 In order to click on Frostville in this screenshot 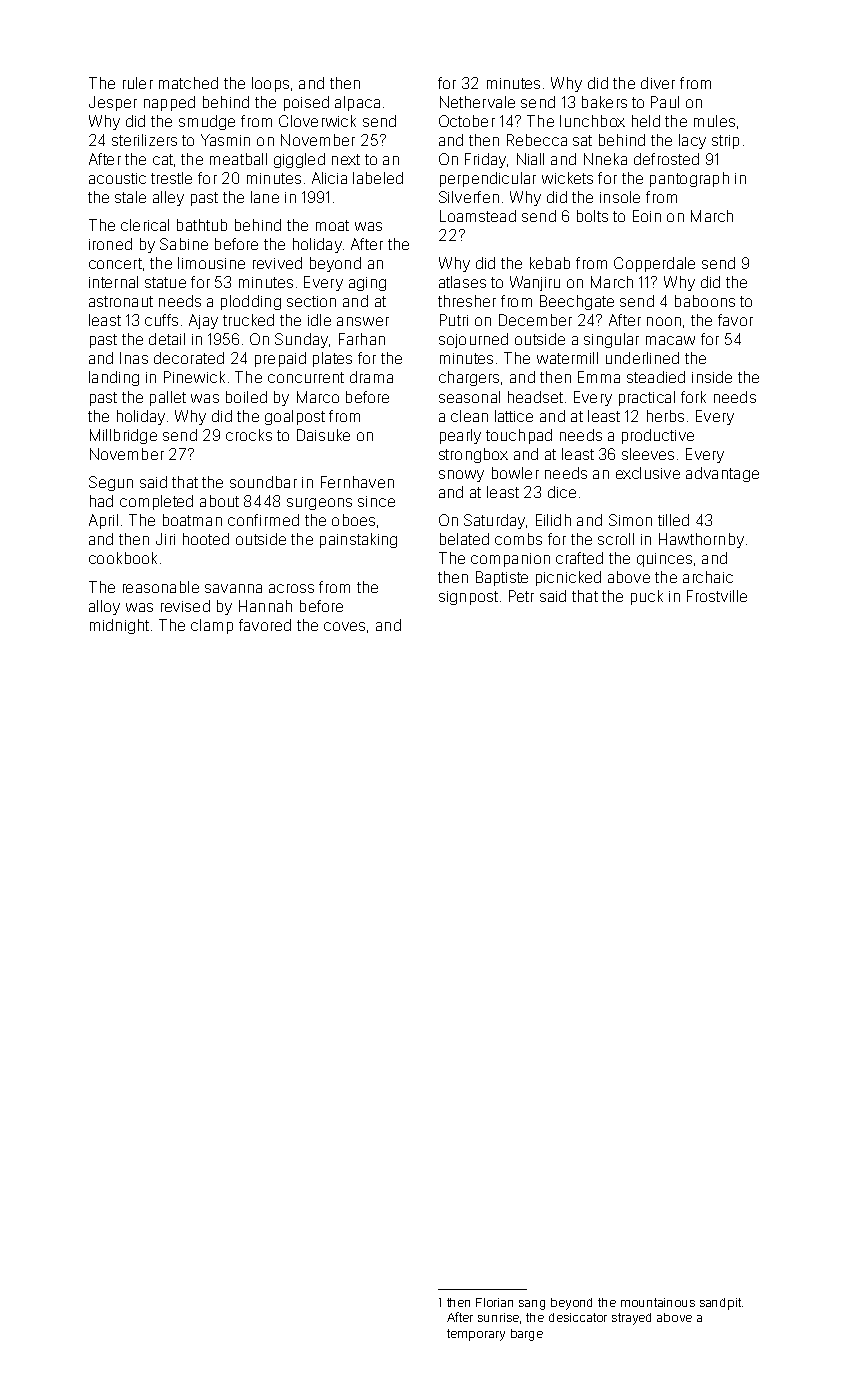, I will do `click(717, 596)`.
